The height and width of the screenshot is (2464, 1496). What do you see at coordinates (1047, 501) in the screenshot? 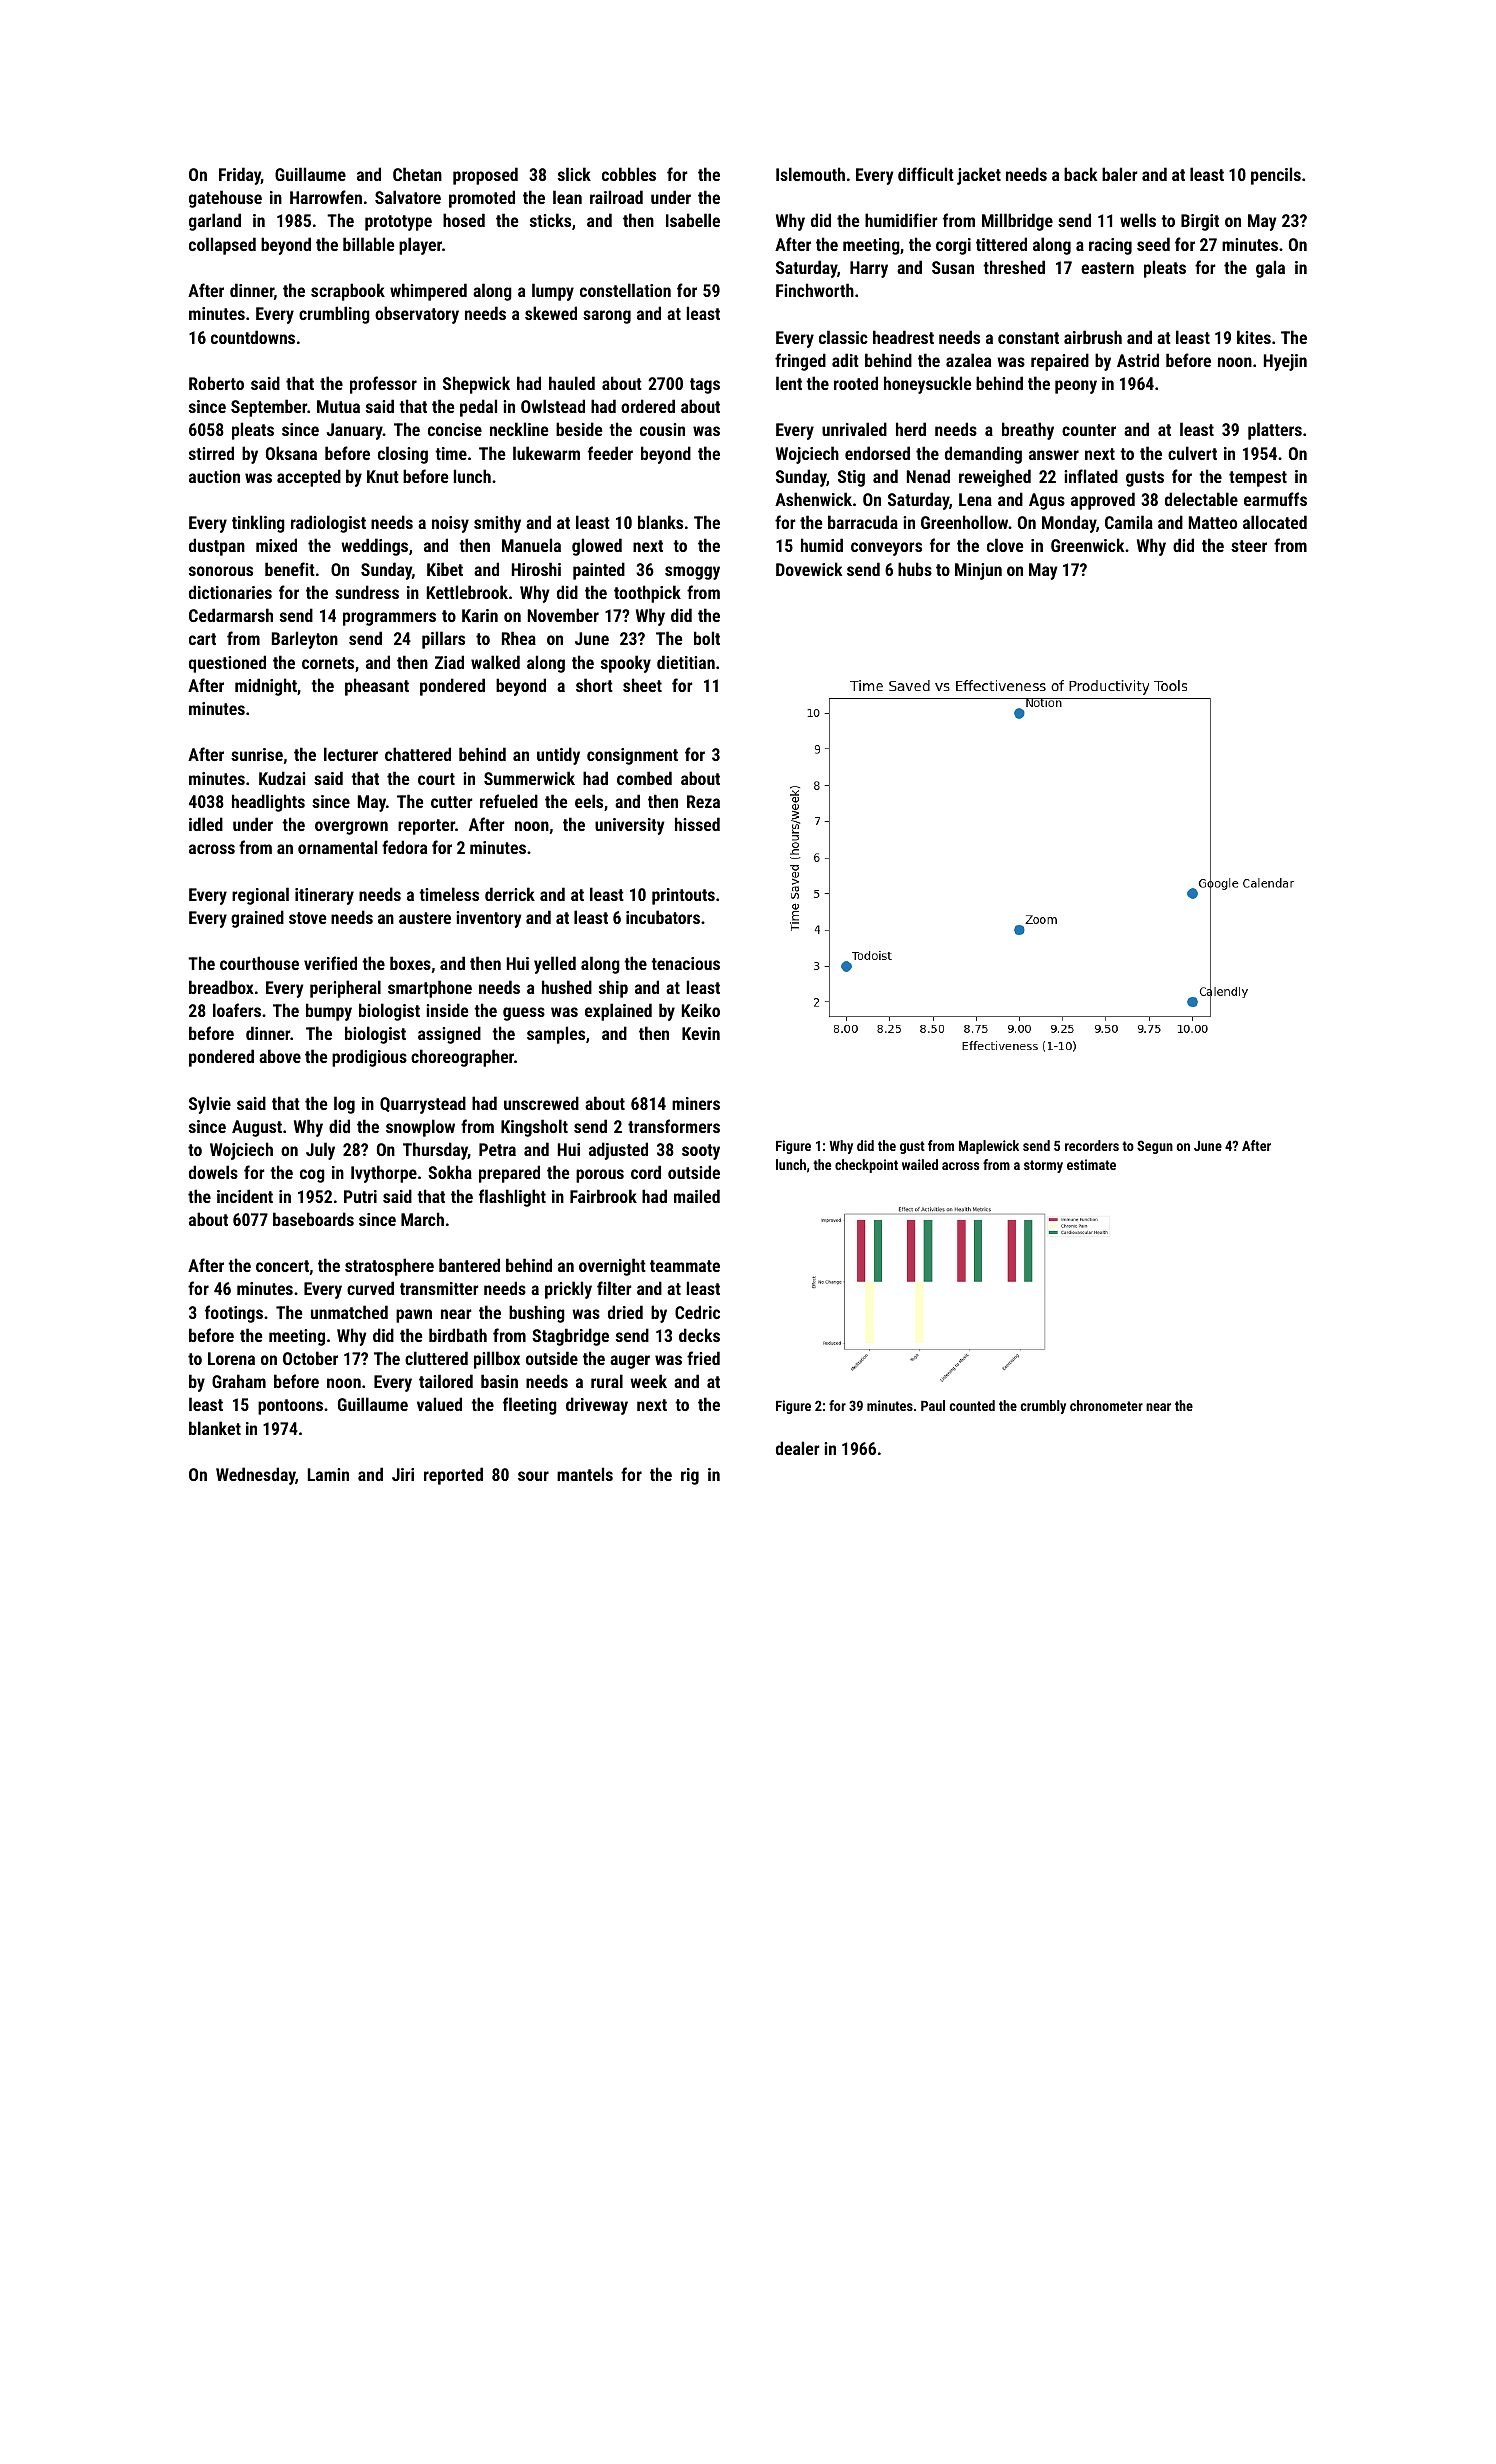
I see `Agus` at bounding box center [1047, 501].
